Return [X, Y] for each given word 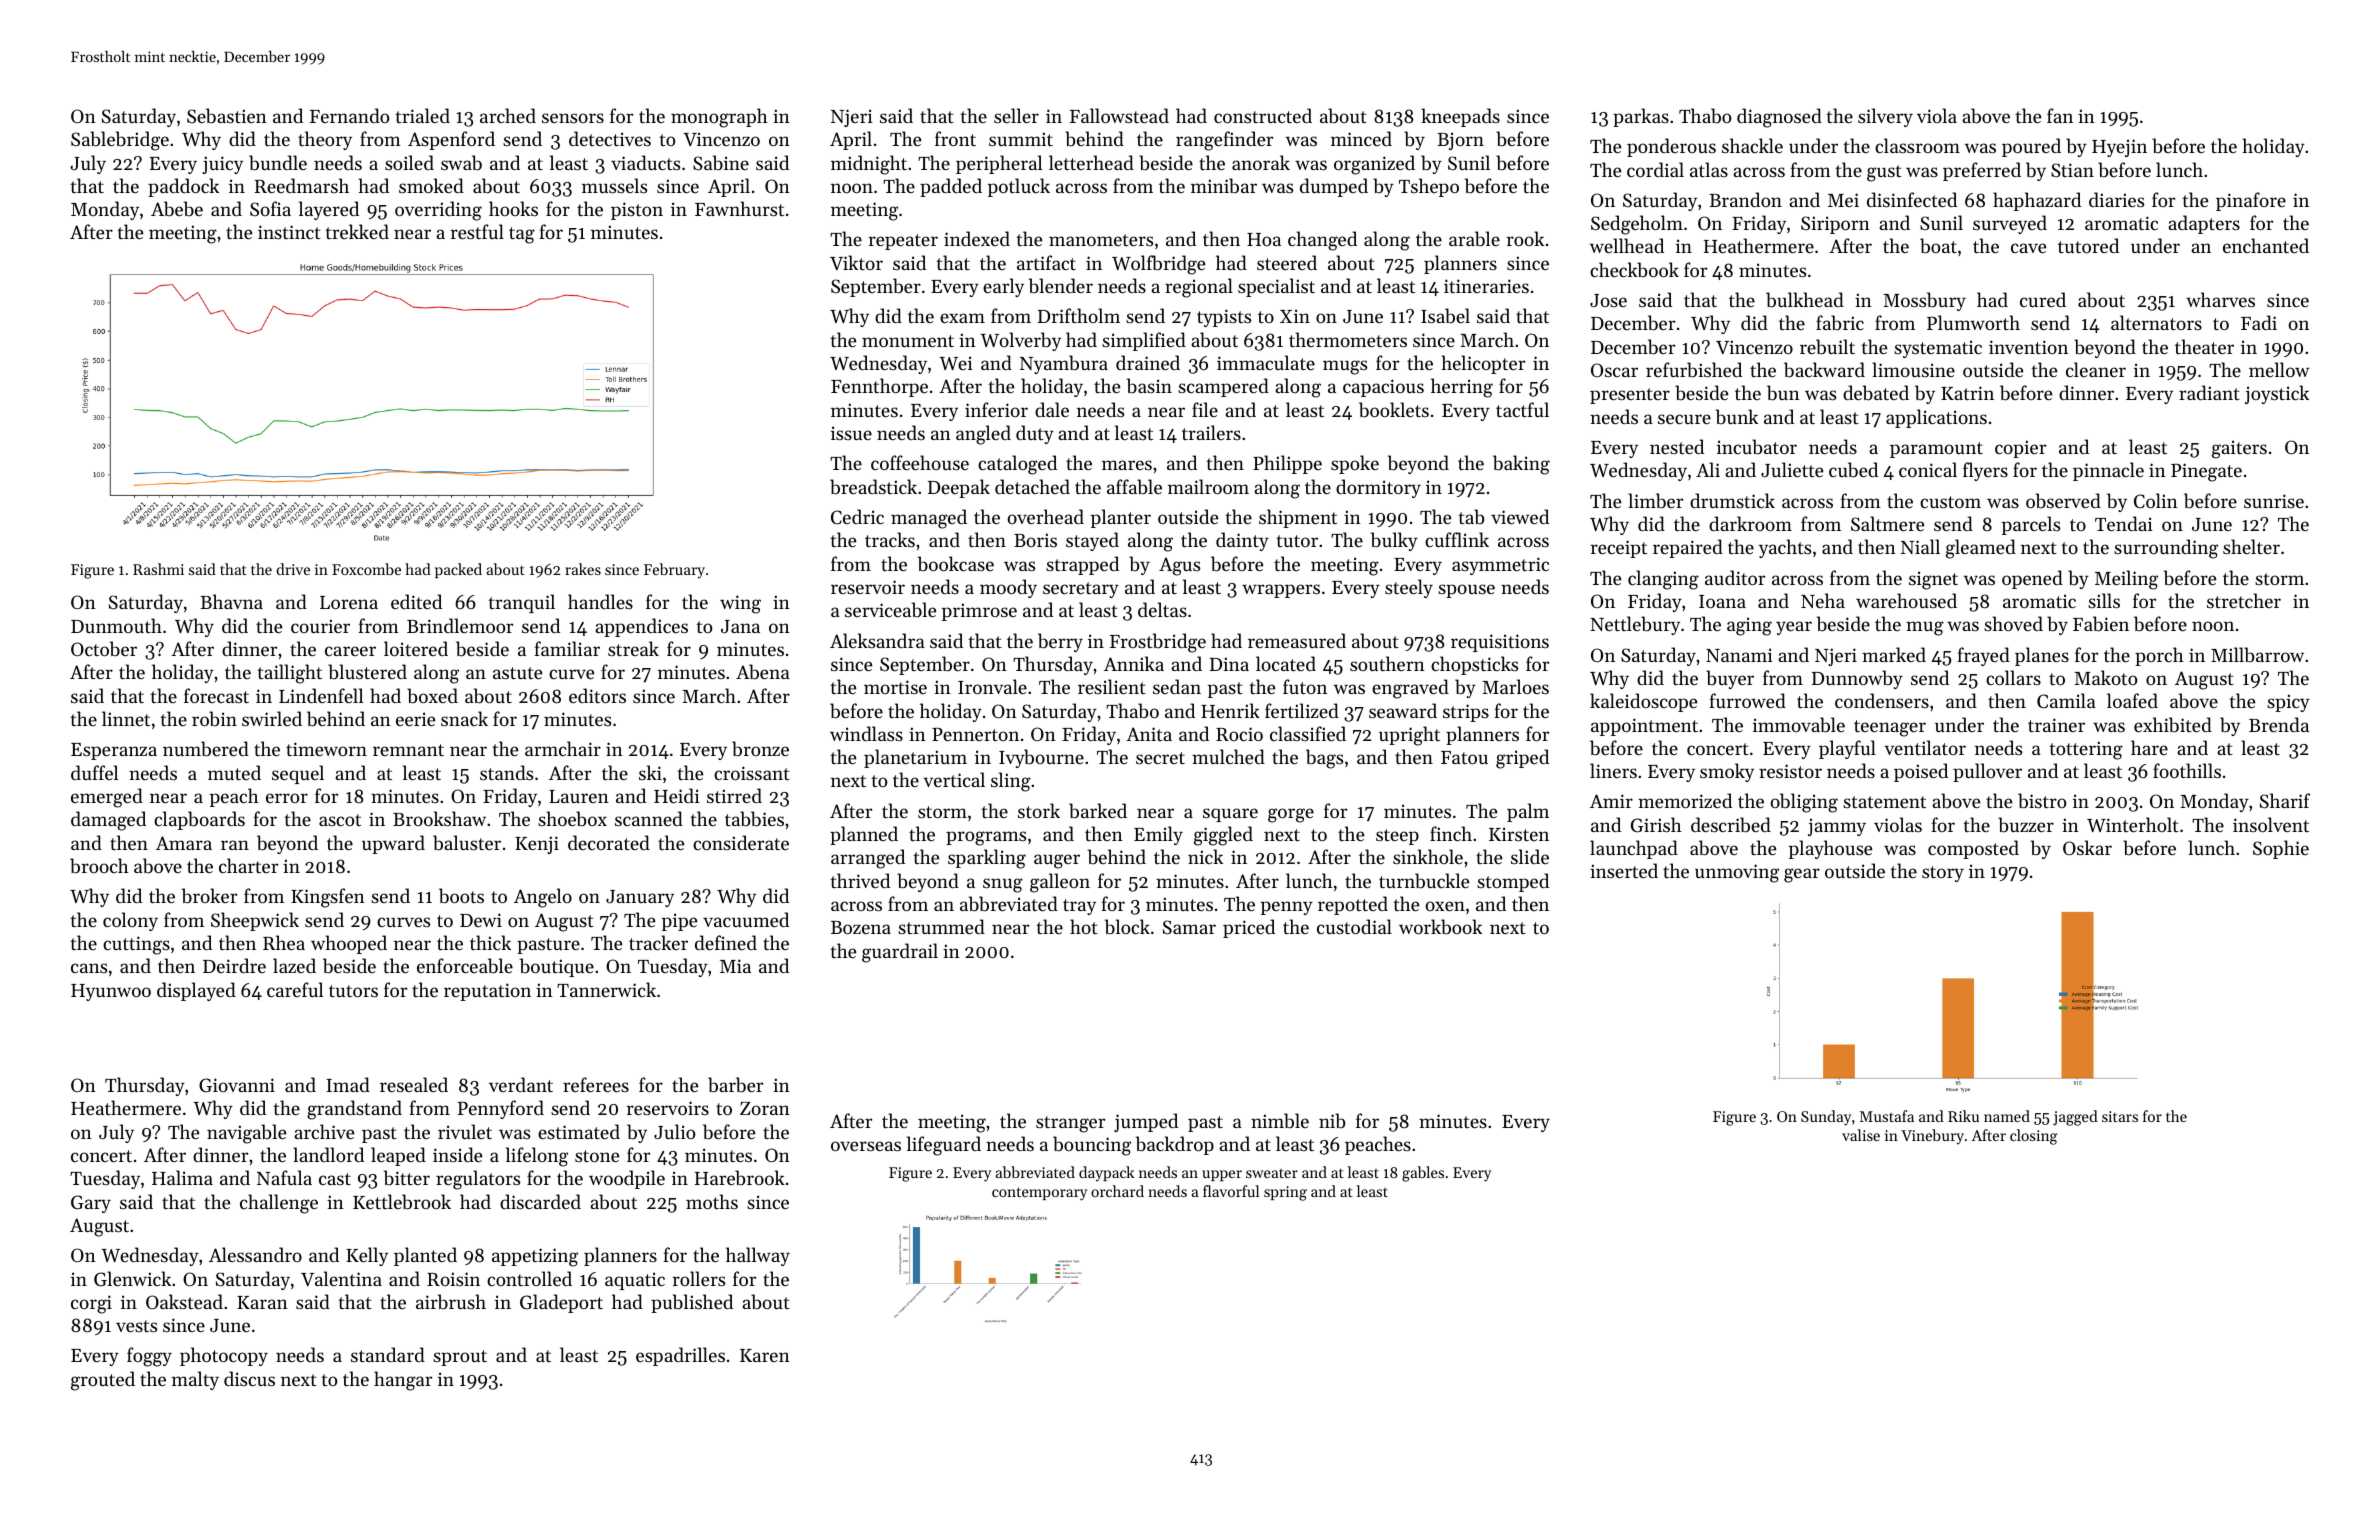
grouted [103, 1381]
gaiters [2239, 449]
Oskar [2087, 847]
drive [293, 569]
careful [295, 989]
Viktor [856, 262]
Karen [765, 1355]
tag [522, 235]
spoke [1355, 464]
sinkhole [1428, 856]
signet [1933, 580]
